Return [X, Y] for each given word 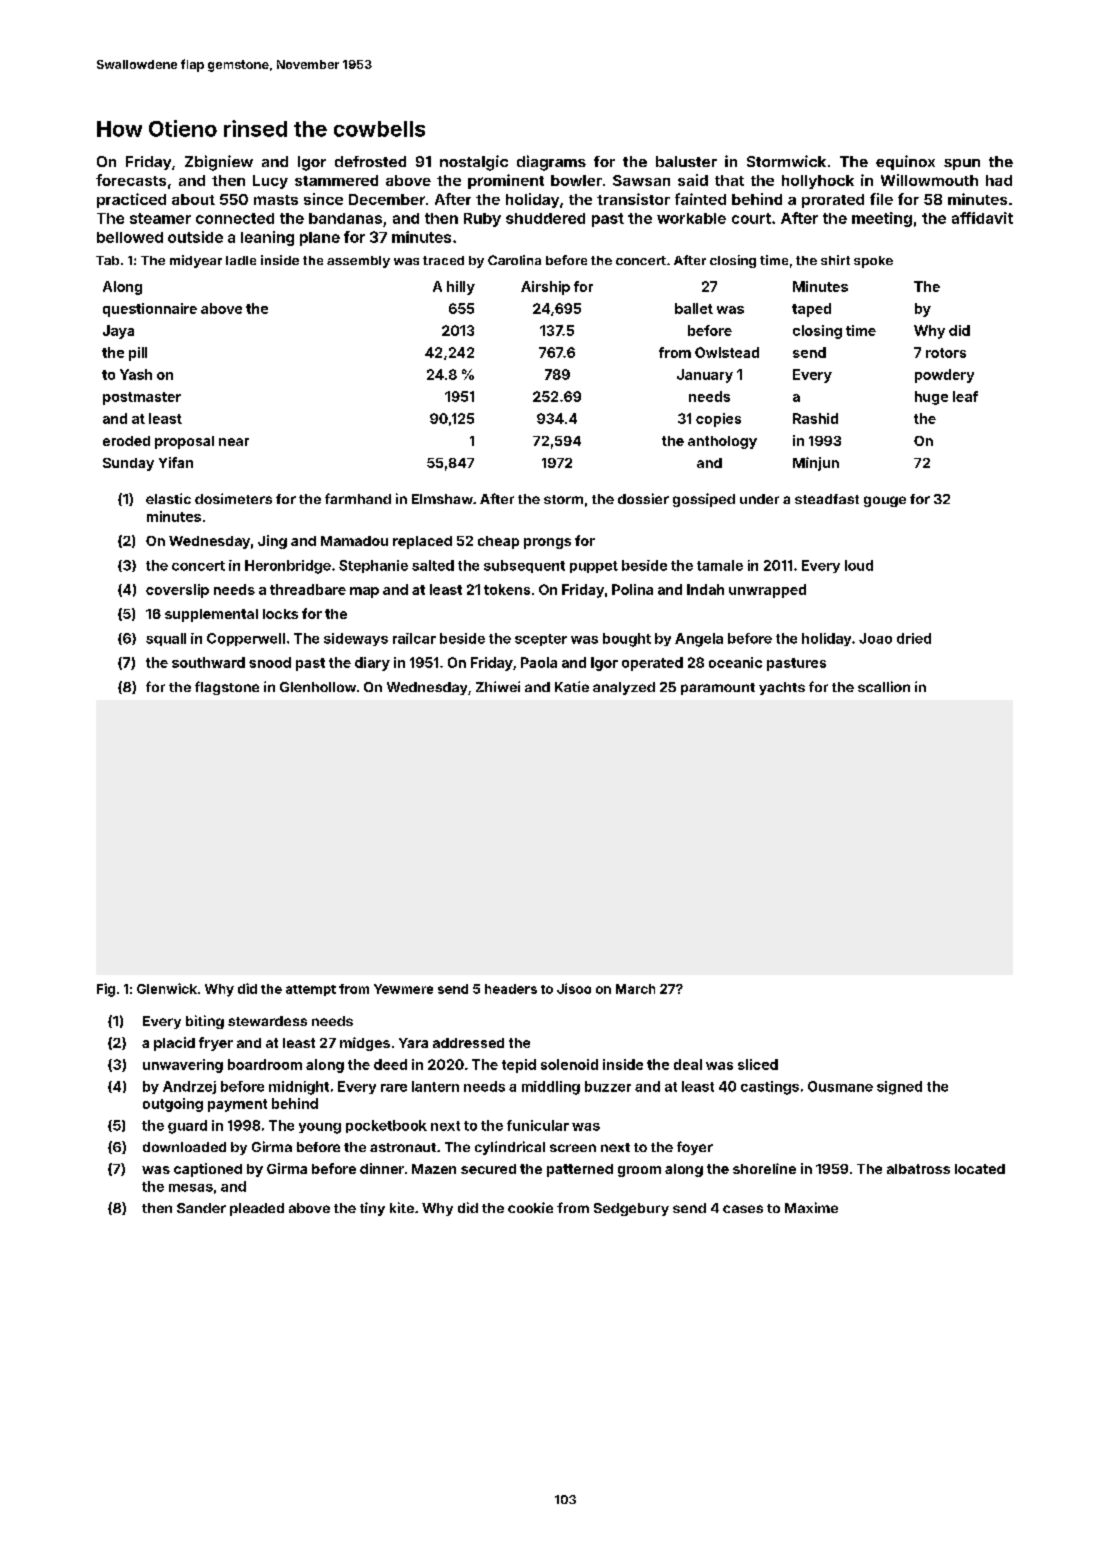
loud [859, 565]
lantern [435, 1086]
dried [914, 638]
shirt [835, 260]
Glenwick [167, 988]
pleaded [257, 1209]
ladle [241, 260]
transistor [633, 199]
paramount [718, 689]
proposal [184, 442]
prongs [547, 543]
